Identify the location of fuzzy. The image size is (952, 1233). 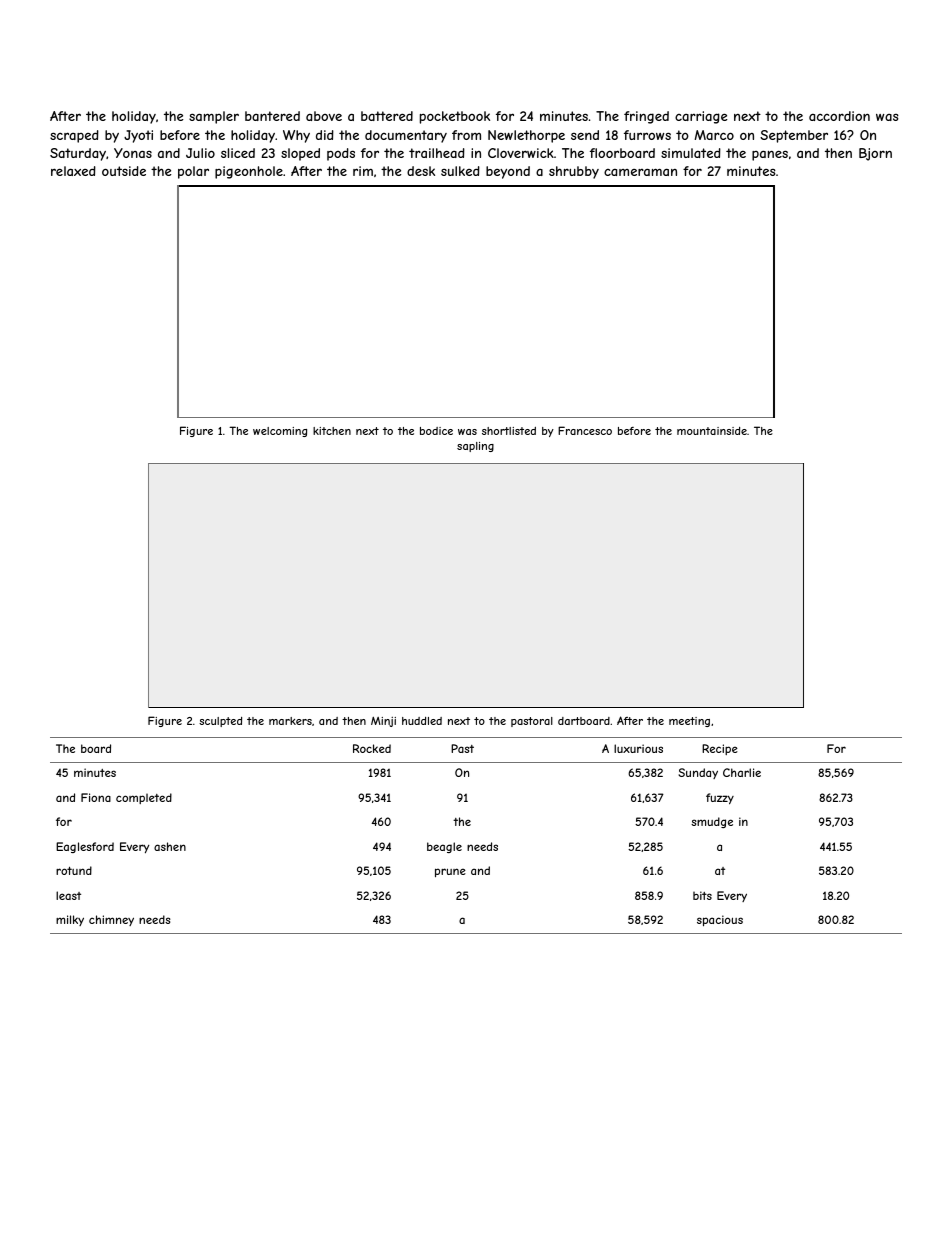
(720, 799).
